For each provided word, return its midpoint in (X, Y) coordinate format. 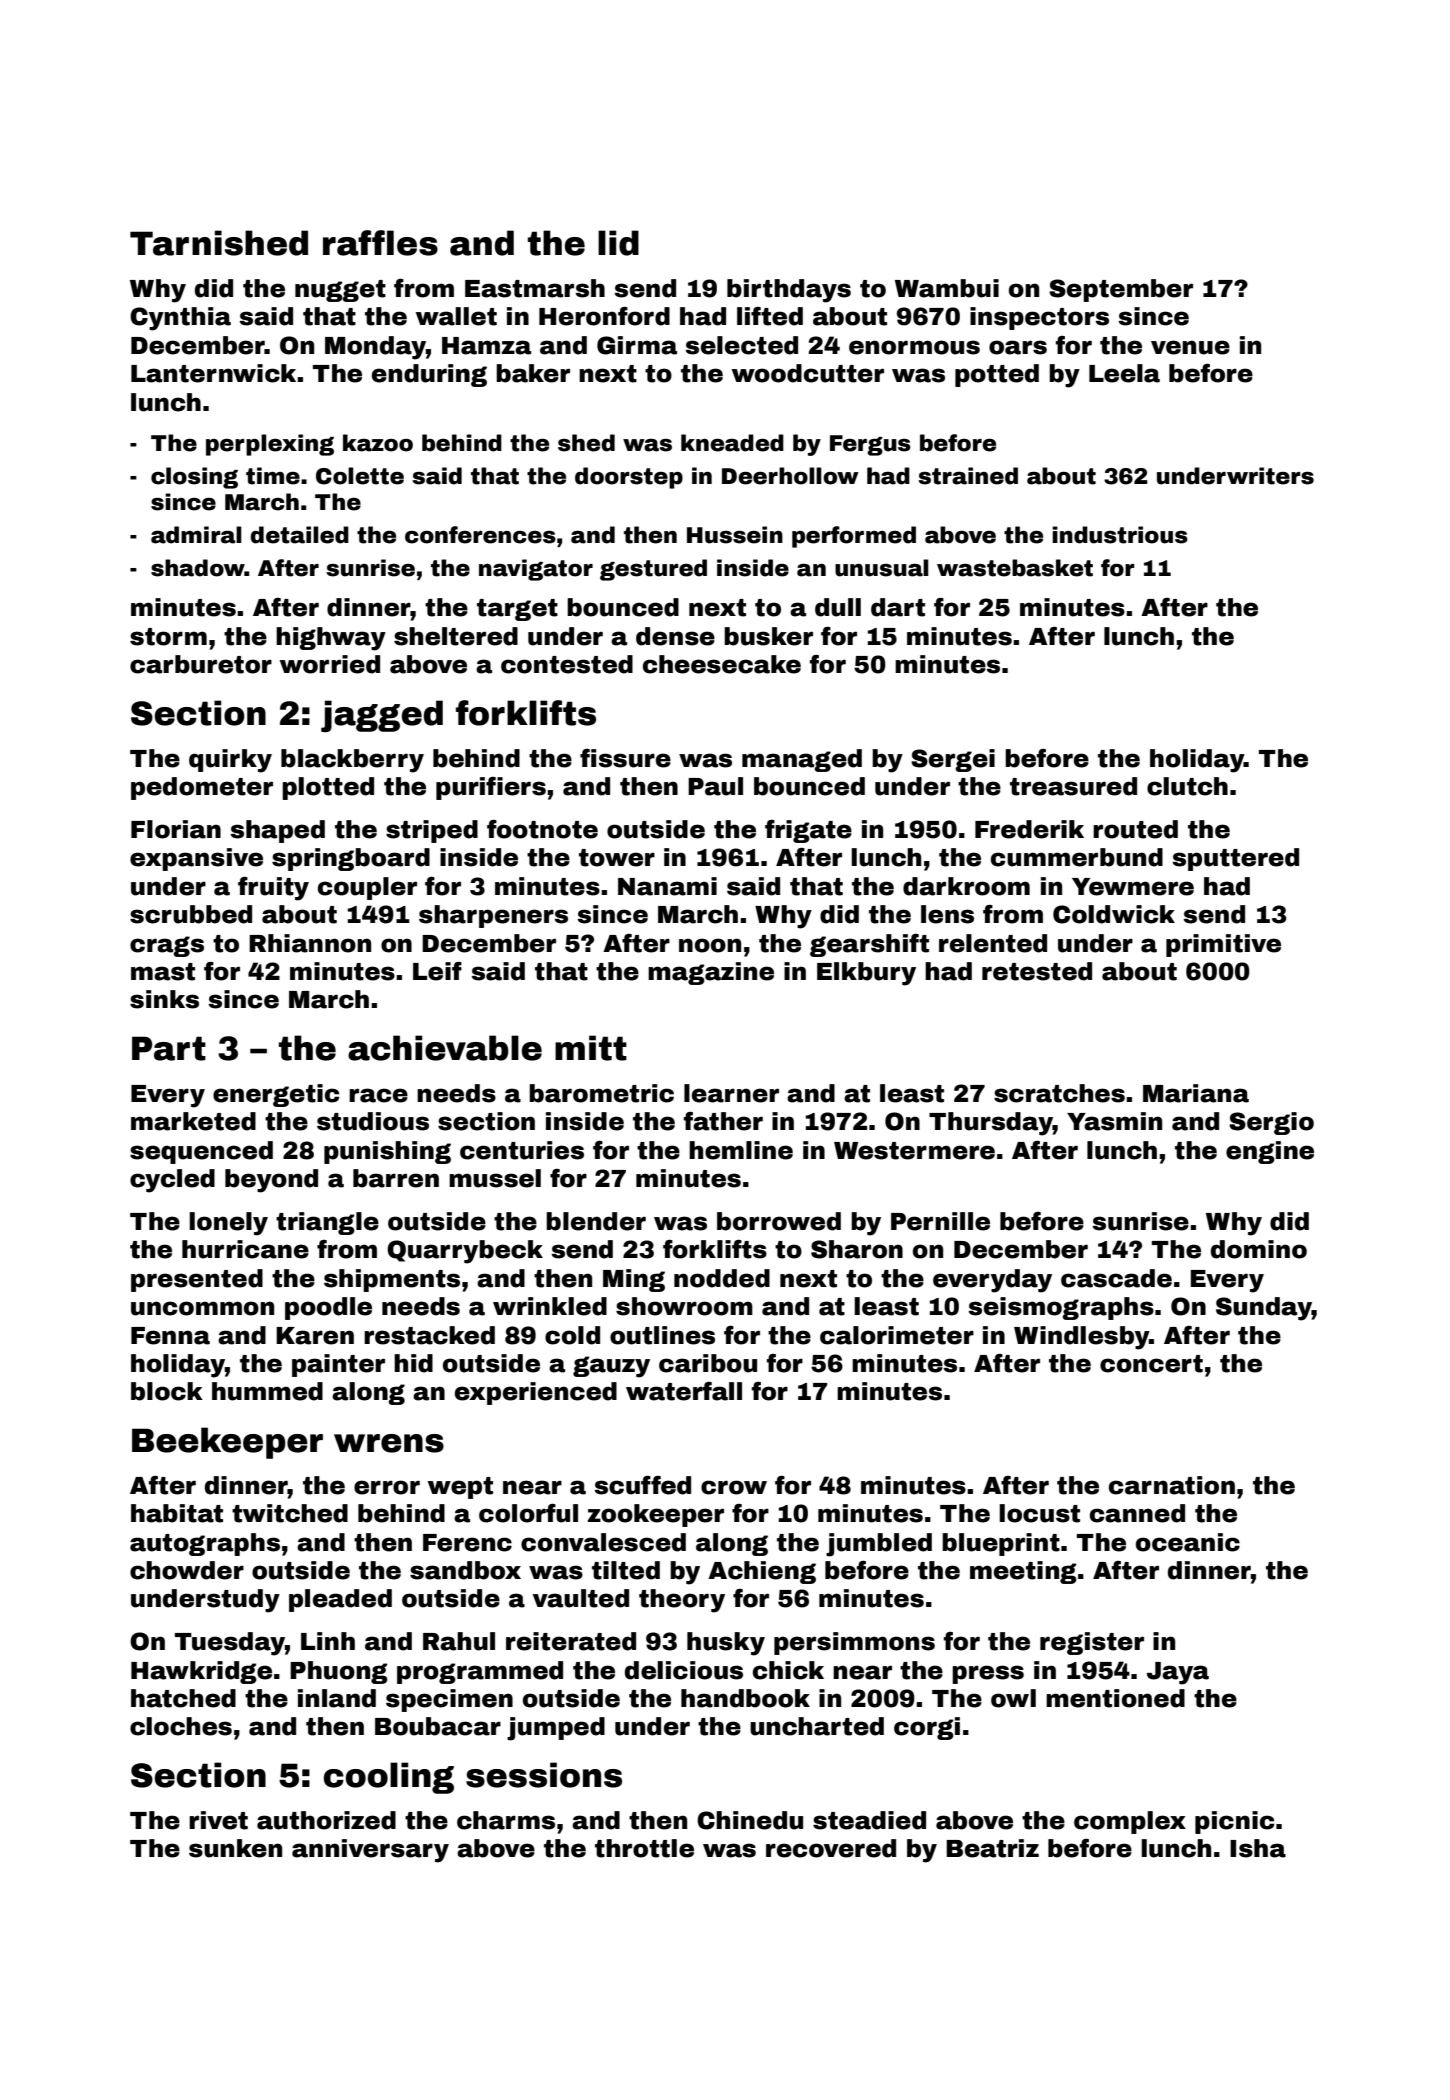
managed (802, 760)
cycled (172, 1181)
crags (167, 946)
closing (194, 478)
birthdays (789, 291)
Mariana (1196, 1093)
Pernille (940, 1221)
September (1121, 290)
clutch (1187, 786)
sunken (235, 1848)
